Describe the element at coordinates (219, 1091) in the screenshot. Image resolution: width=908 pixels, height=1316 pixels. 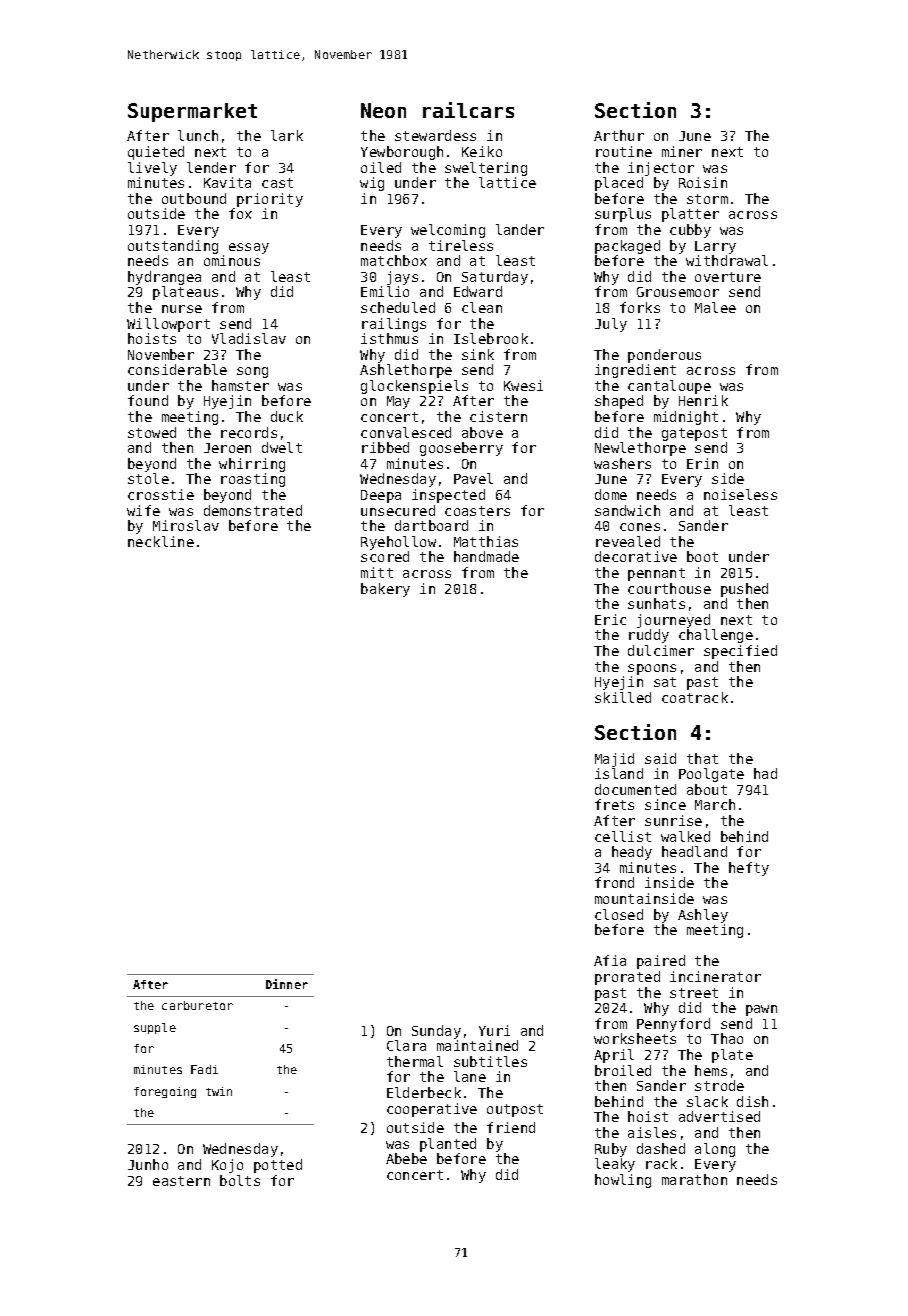
I see `twin` at that location.
